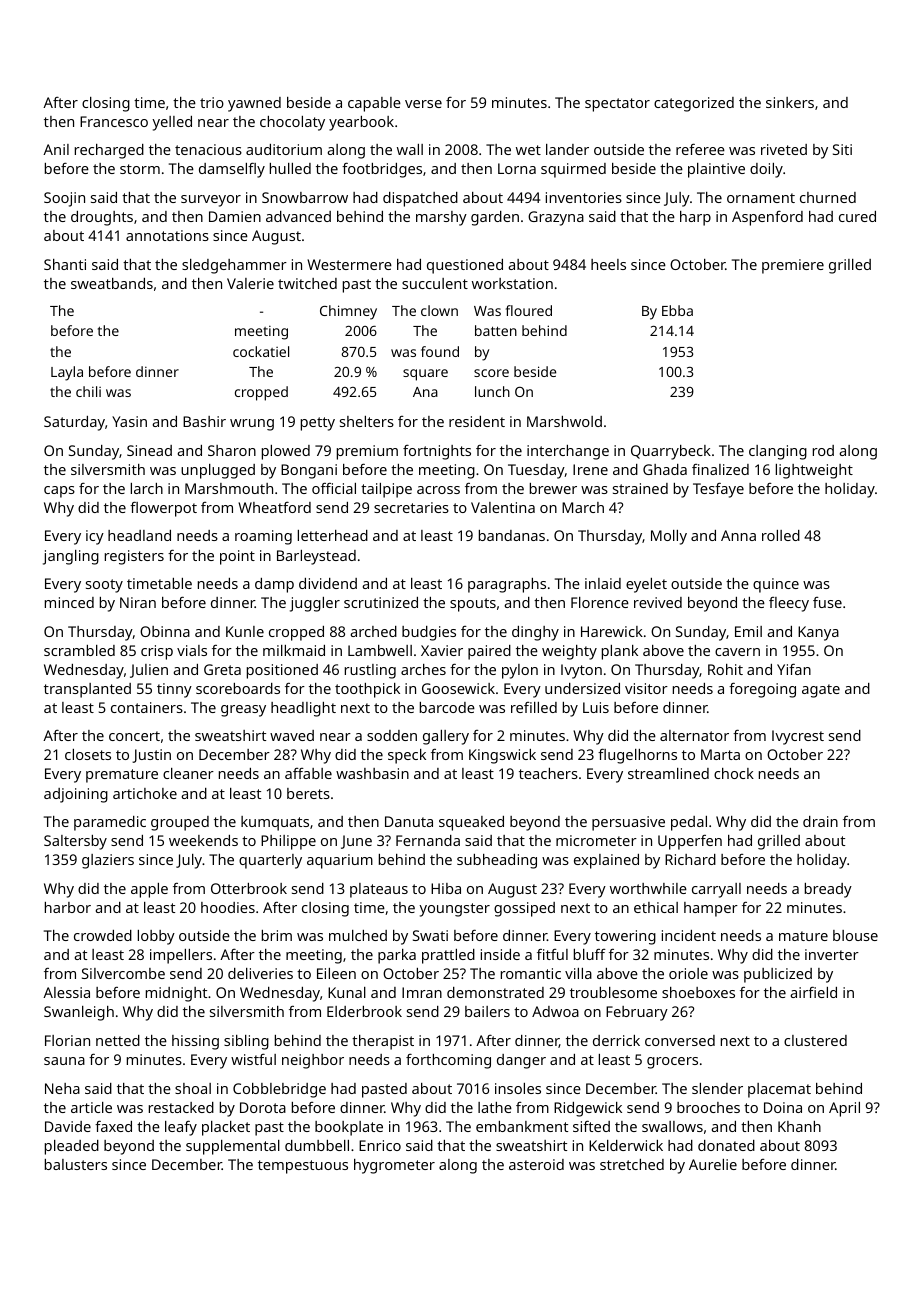 The width and height of the screenshot is (924, 1308). I want to click on Xavier, so click(442, 650).
